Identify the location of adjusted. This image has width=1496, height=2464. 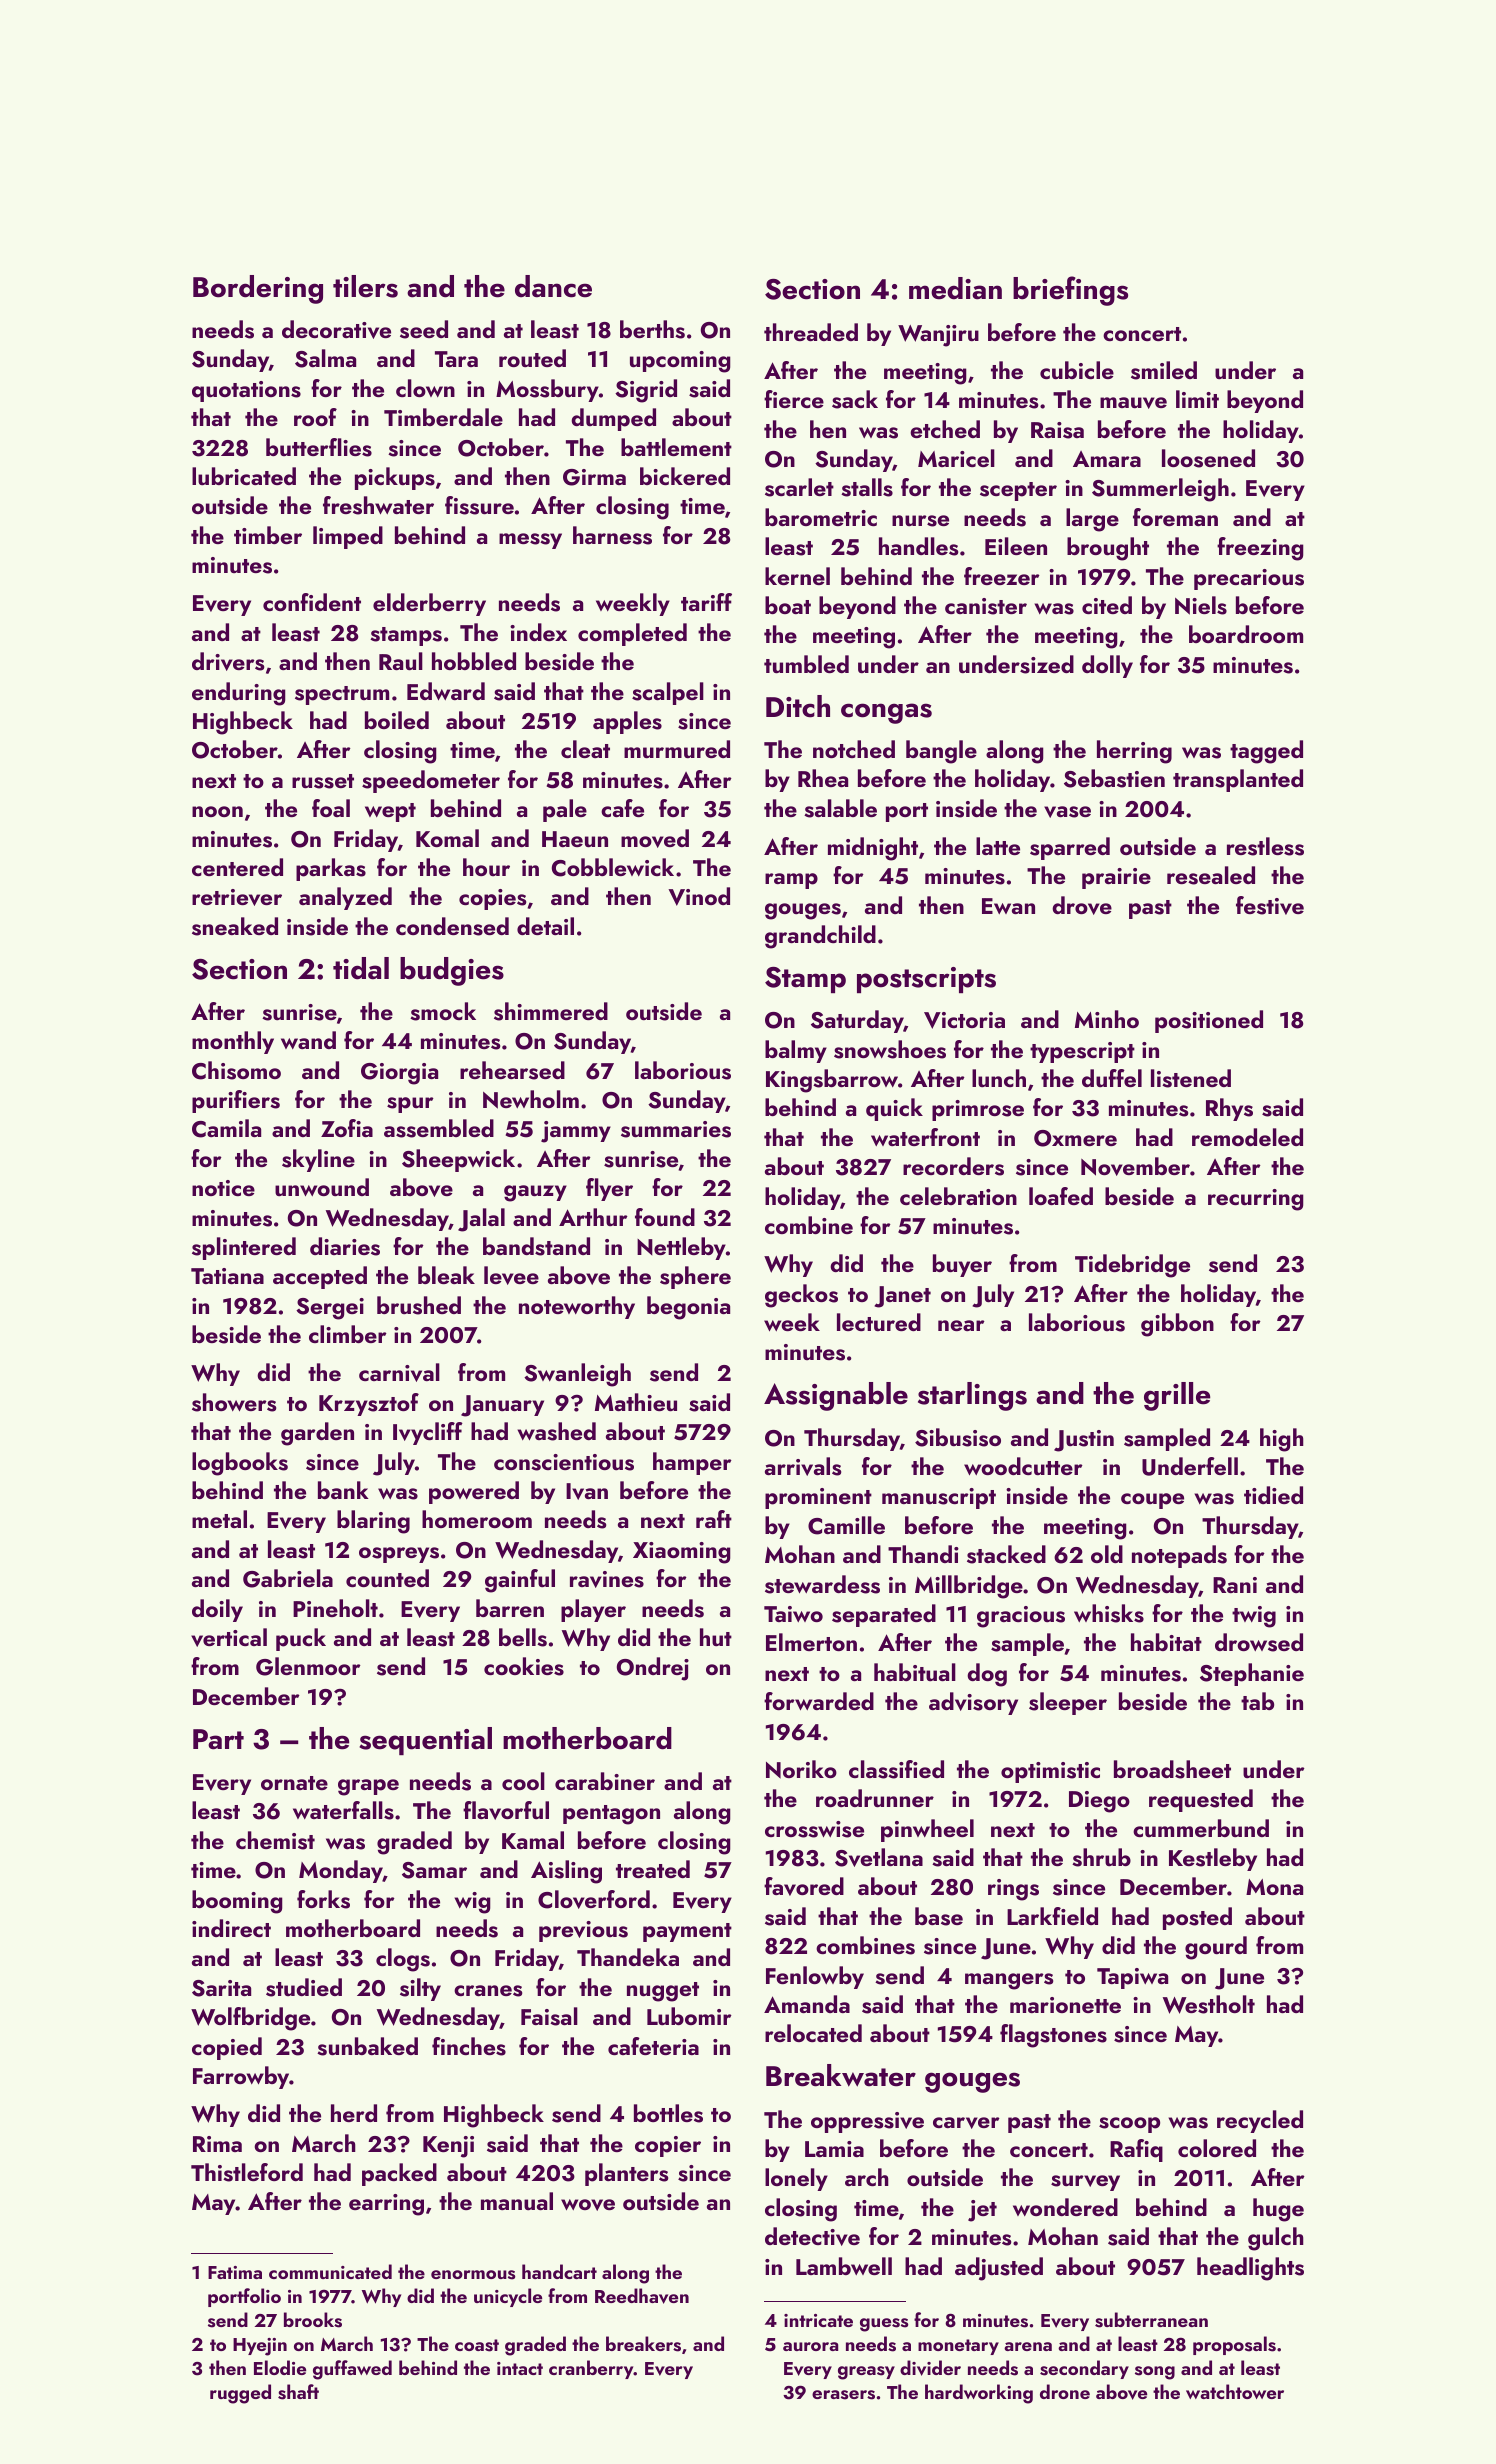
(999, 2269).
